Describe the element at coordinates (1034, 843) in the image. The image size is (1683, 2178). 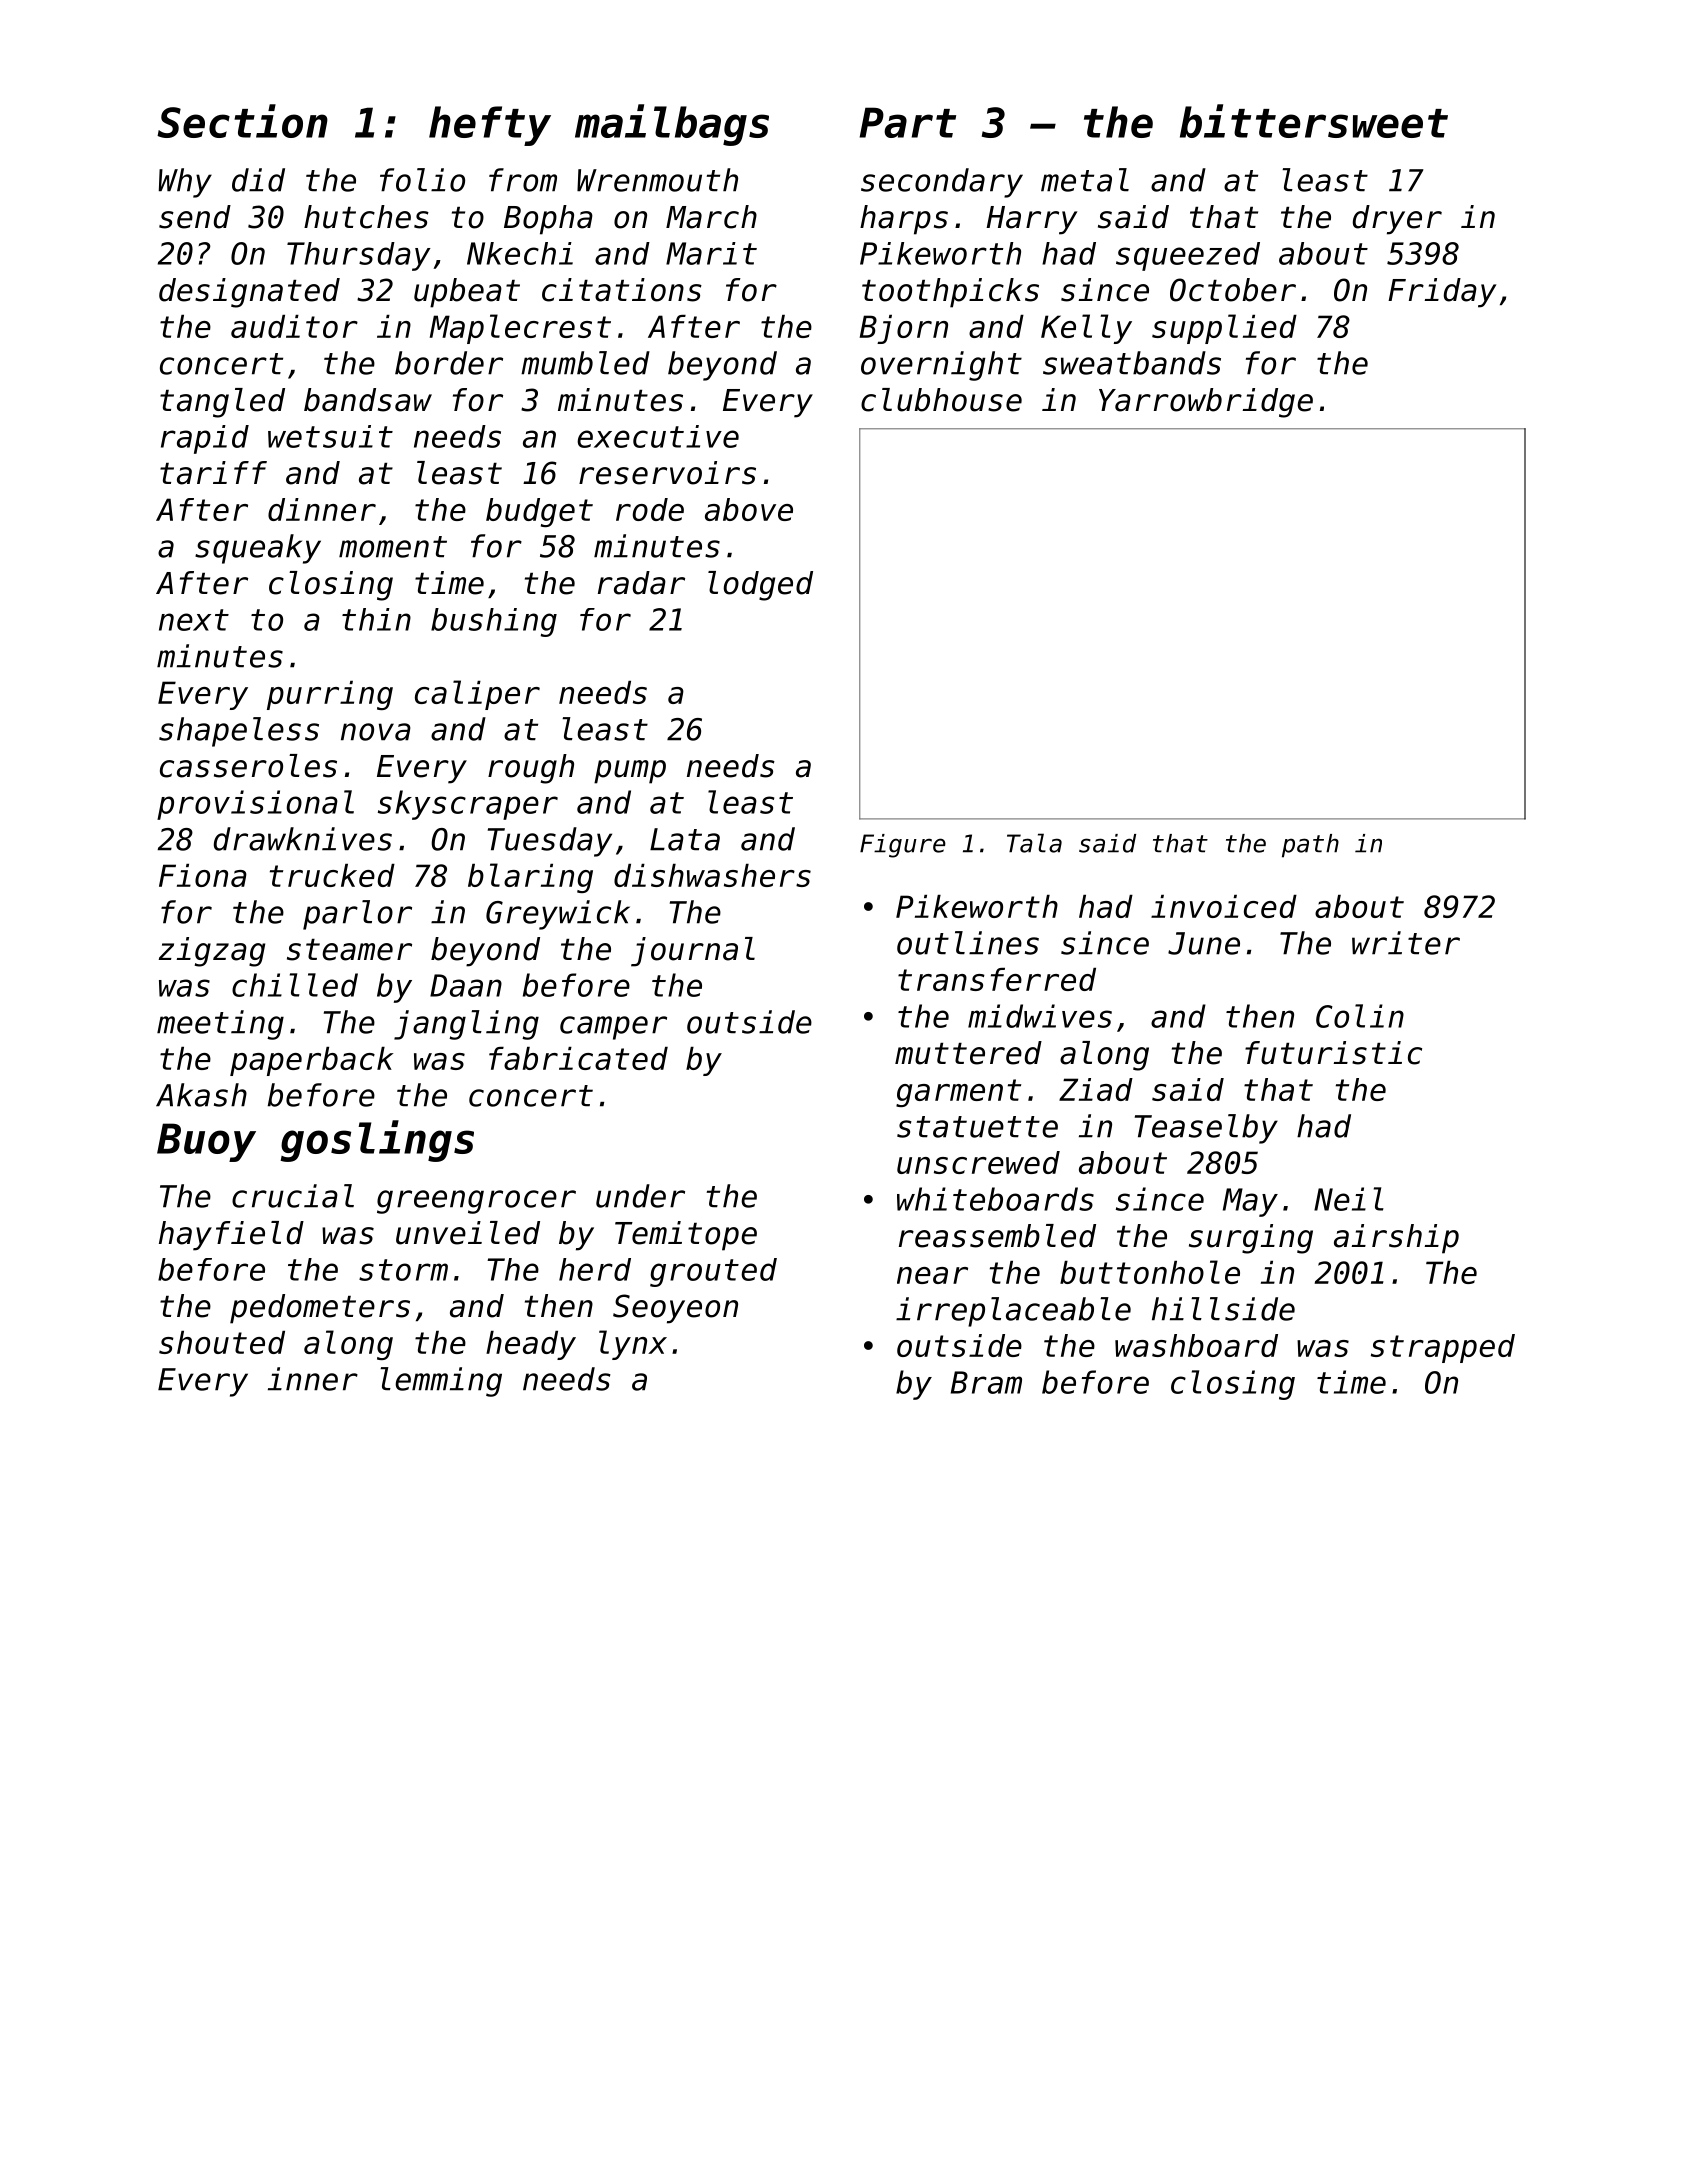
I see `Tala` at that location.
